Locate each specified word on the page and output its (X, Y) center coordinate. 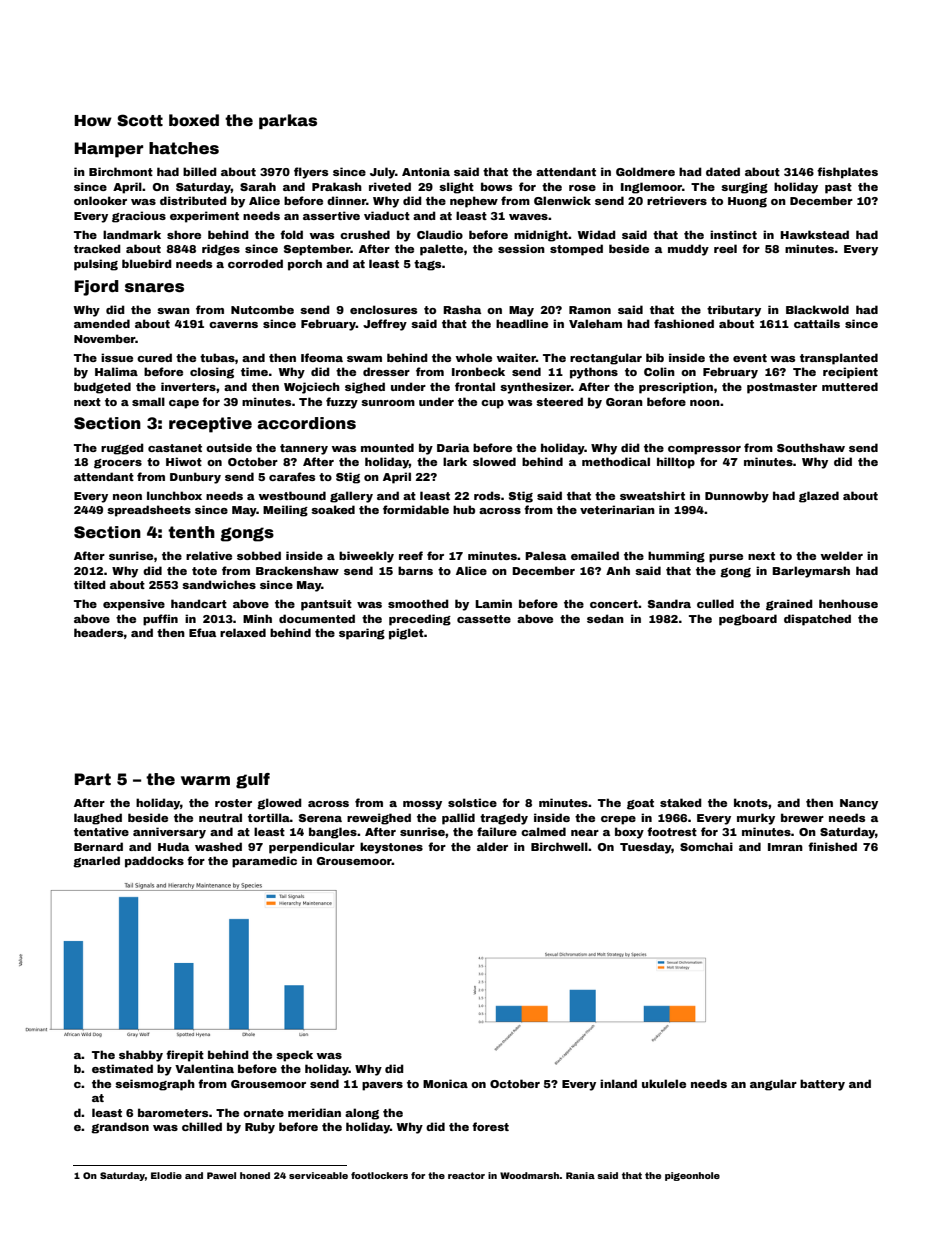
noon (705, 403)
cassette (484, 619)
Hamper (109, 150)
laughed (98, 819)
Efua (202, 632)
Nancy (859, 804)
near (585, 833)
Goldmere (645, 171)
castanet (175, 448)
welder (841, 555)
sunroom (388, 403)
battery (822, 1085)
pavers (382, 1086)
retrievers (677, 200)
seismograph (155, 1085)
